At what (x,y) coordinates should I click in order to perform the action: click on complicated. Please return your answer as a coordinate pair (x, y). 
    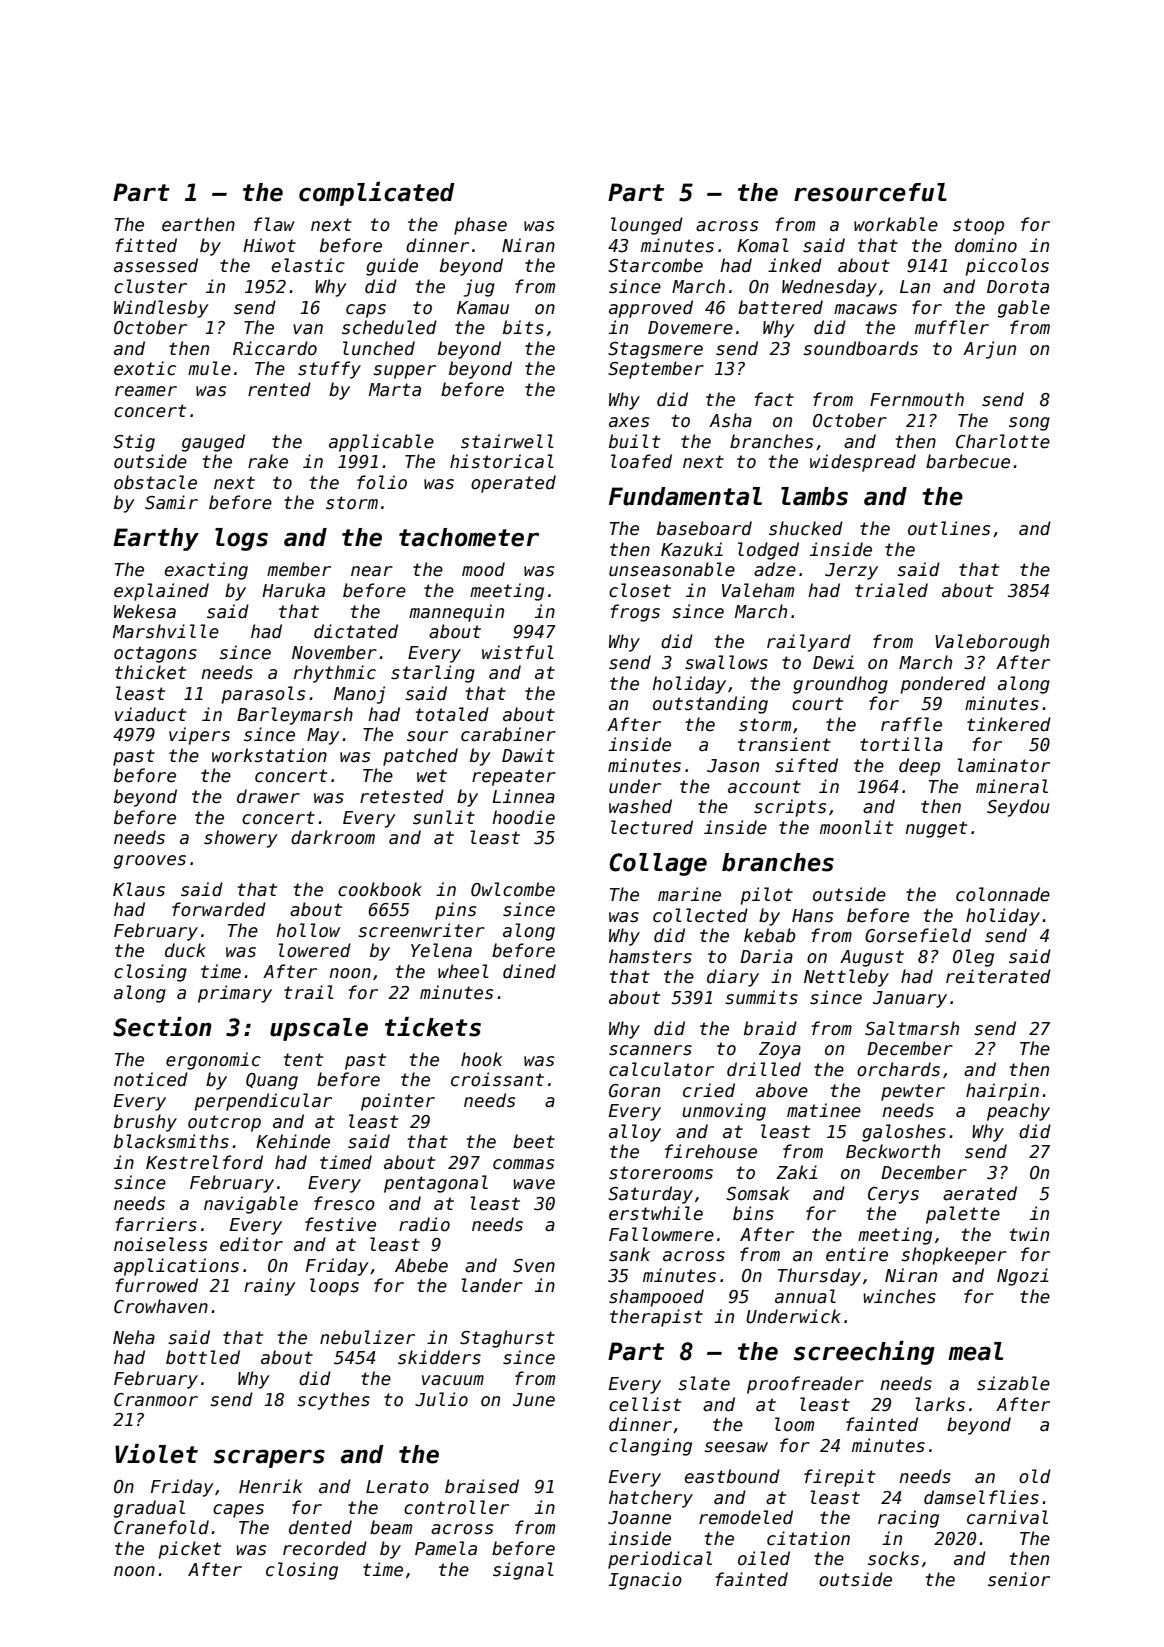
    Looking at the image, I should click on (377, 194).
